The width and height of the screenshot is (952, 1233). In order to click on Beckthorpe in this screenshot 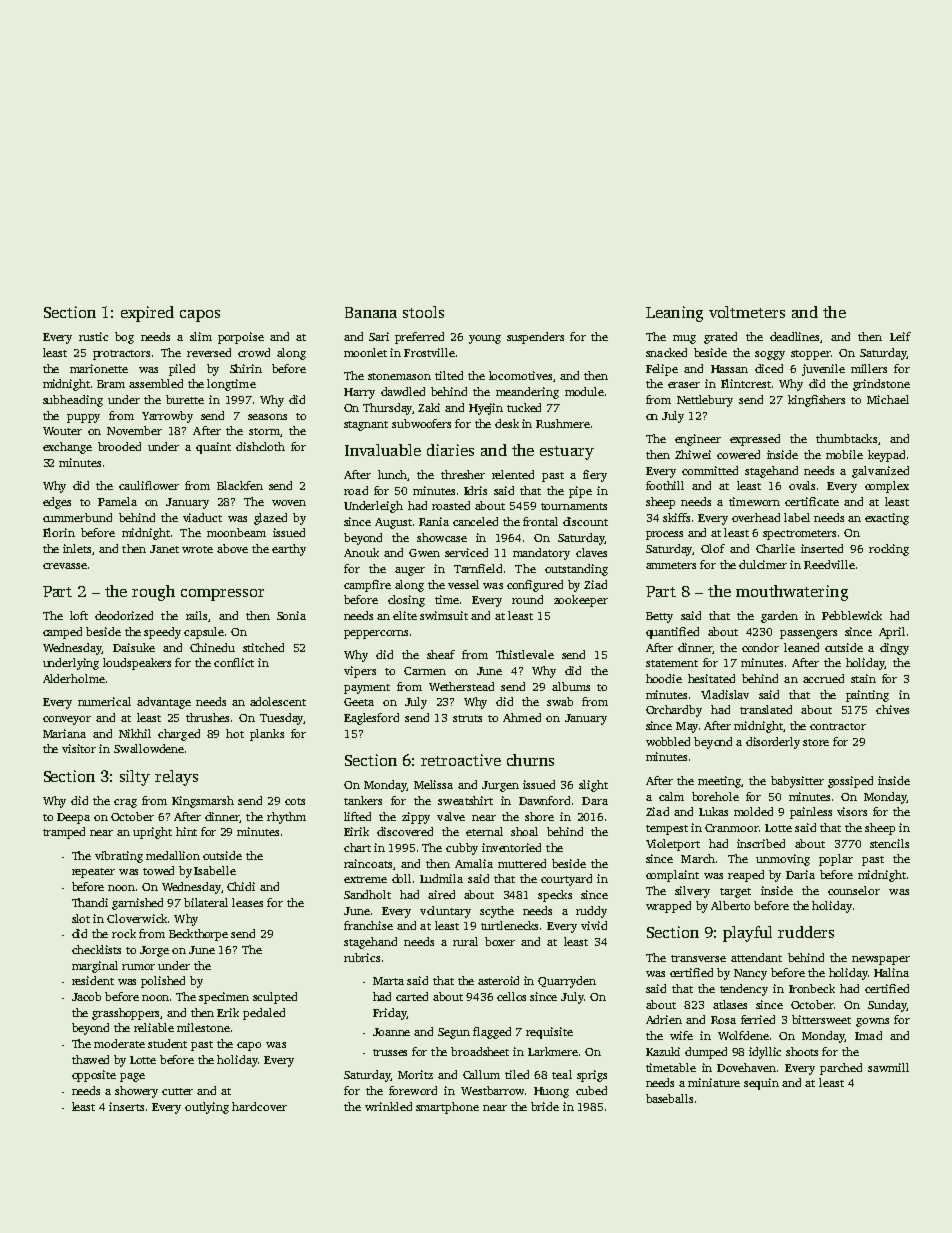, I will do `click(198, 935)`.
